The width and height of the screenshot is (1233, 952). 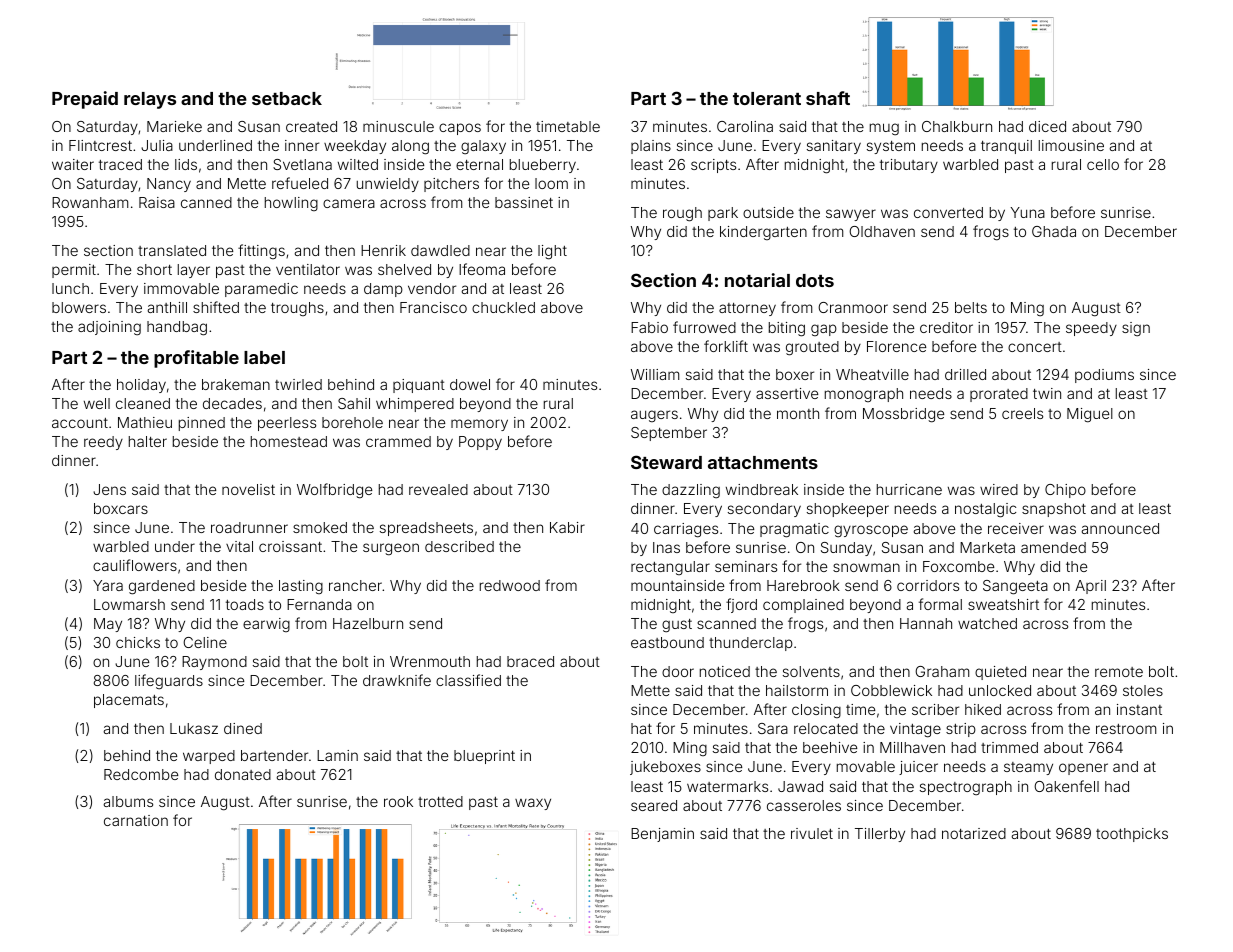 I want to click on roadrunner, so click(x=249, y=527).
